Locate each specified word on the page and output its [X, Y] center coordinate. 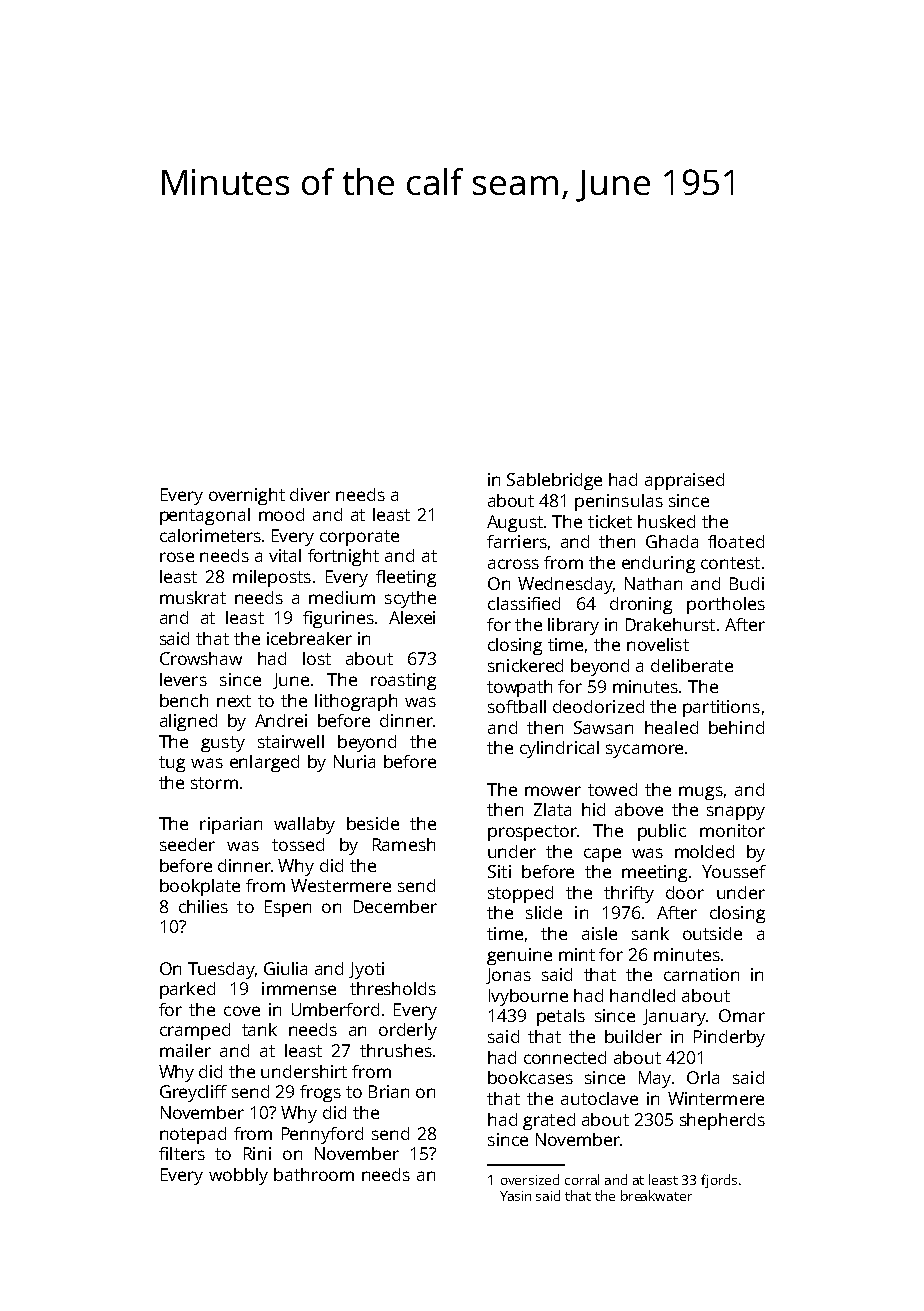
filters [182, 1153]
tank [259, 1029]
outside [712, 933]
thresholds [393, 988]
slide [544, 912]
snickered [525, 665]
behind [736, 727]
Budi [747, 583]
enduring [658, 564]
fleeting [406, 578]
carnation [701, 974]
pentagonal [205, 516]
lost [317, 658]
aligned [188, 722]
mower [553, 791]
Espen [288, 908]
